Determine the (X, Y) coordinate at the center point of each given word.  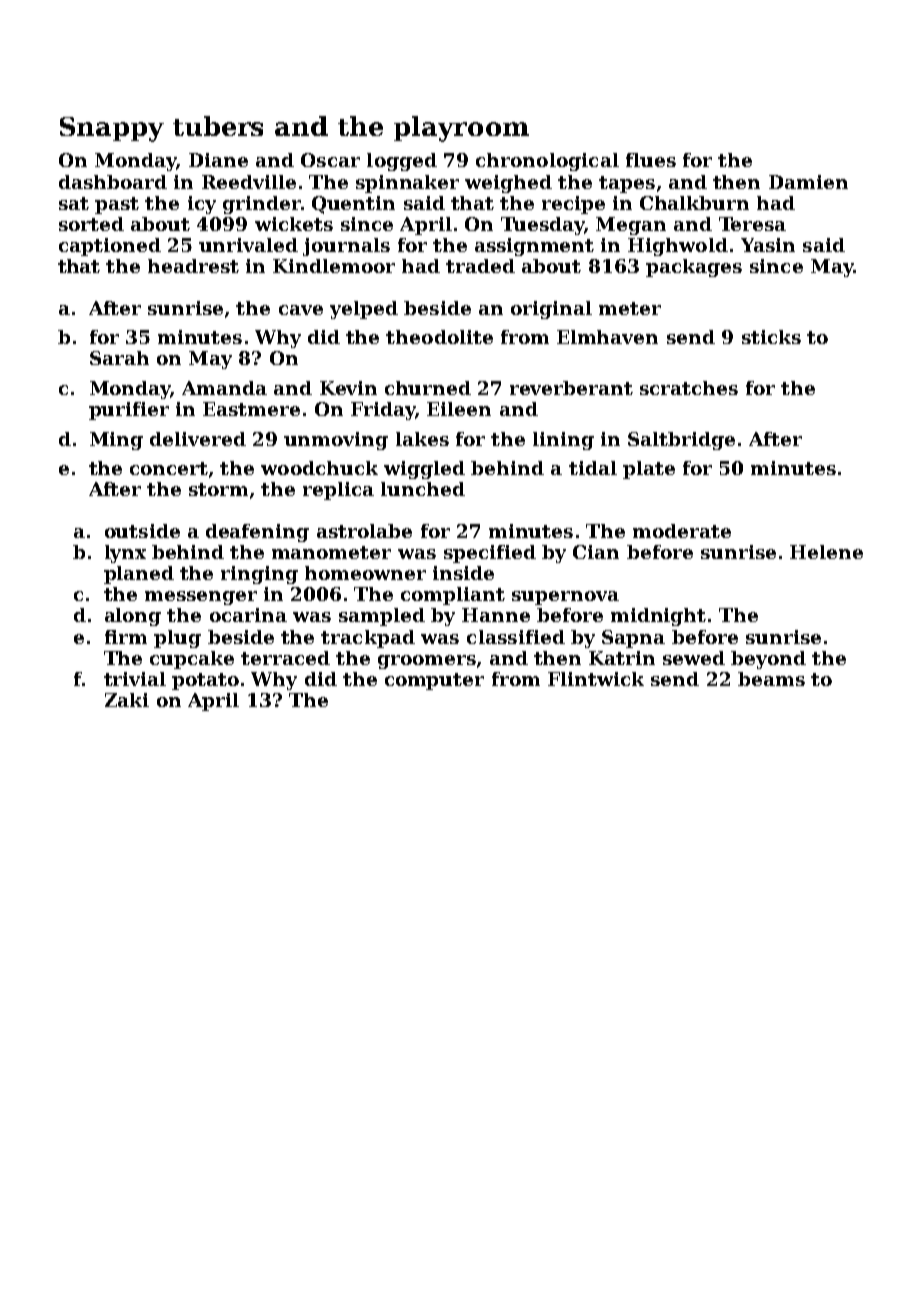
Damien (808, 182)
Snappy (112, 129)
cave (301, 310)
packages (694, 268)
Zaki (127, 700)
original (551, 310)
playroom (461, 129)
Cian (596, 552)
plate (649, 470)
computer (434, 681)
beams (771, 679)
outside (142, 531)
